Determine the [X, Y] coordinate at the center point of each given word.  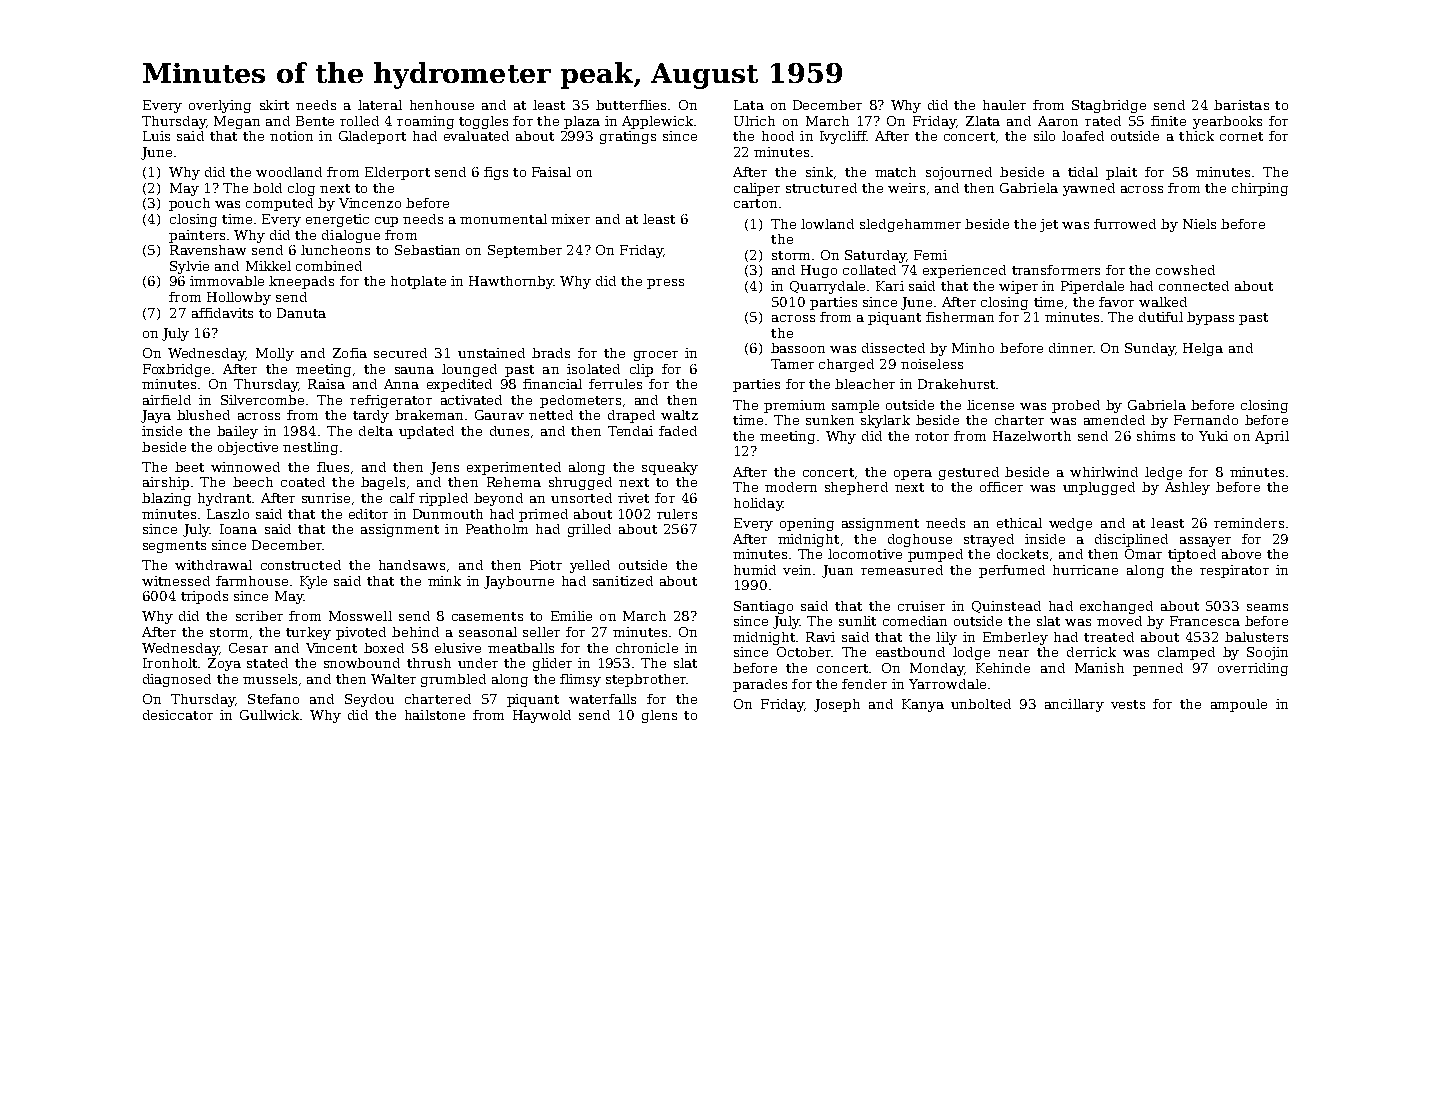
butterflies [631, 105]
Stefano [273, 699]
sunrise [326, 498]
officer [1001, 487]
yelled [590, 566]
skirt [274, 105]
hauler [1004, 105]
